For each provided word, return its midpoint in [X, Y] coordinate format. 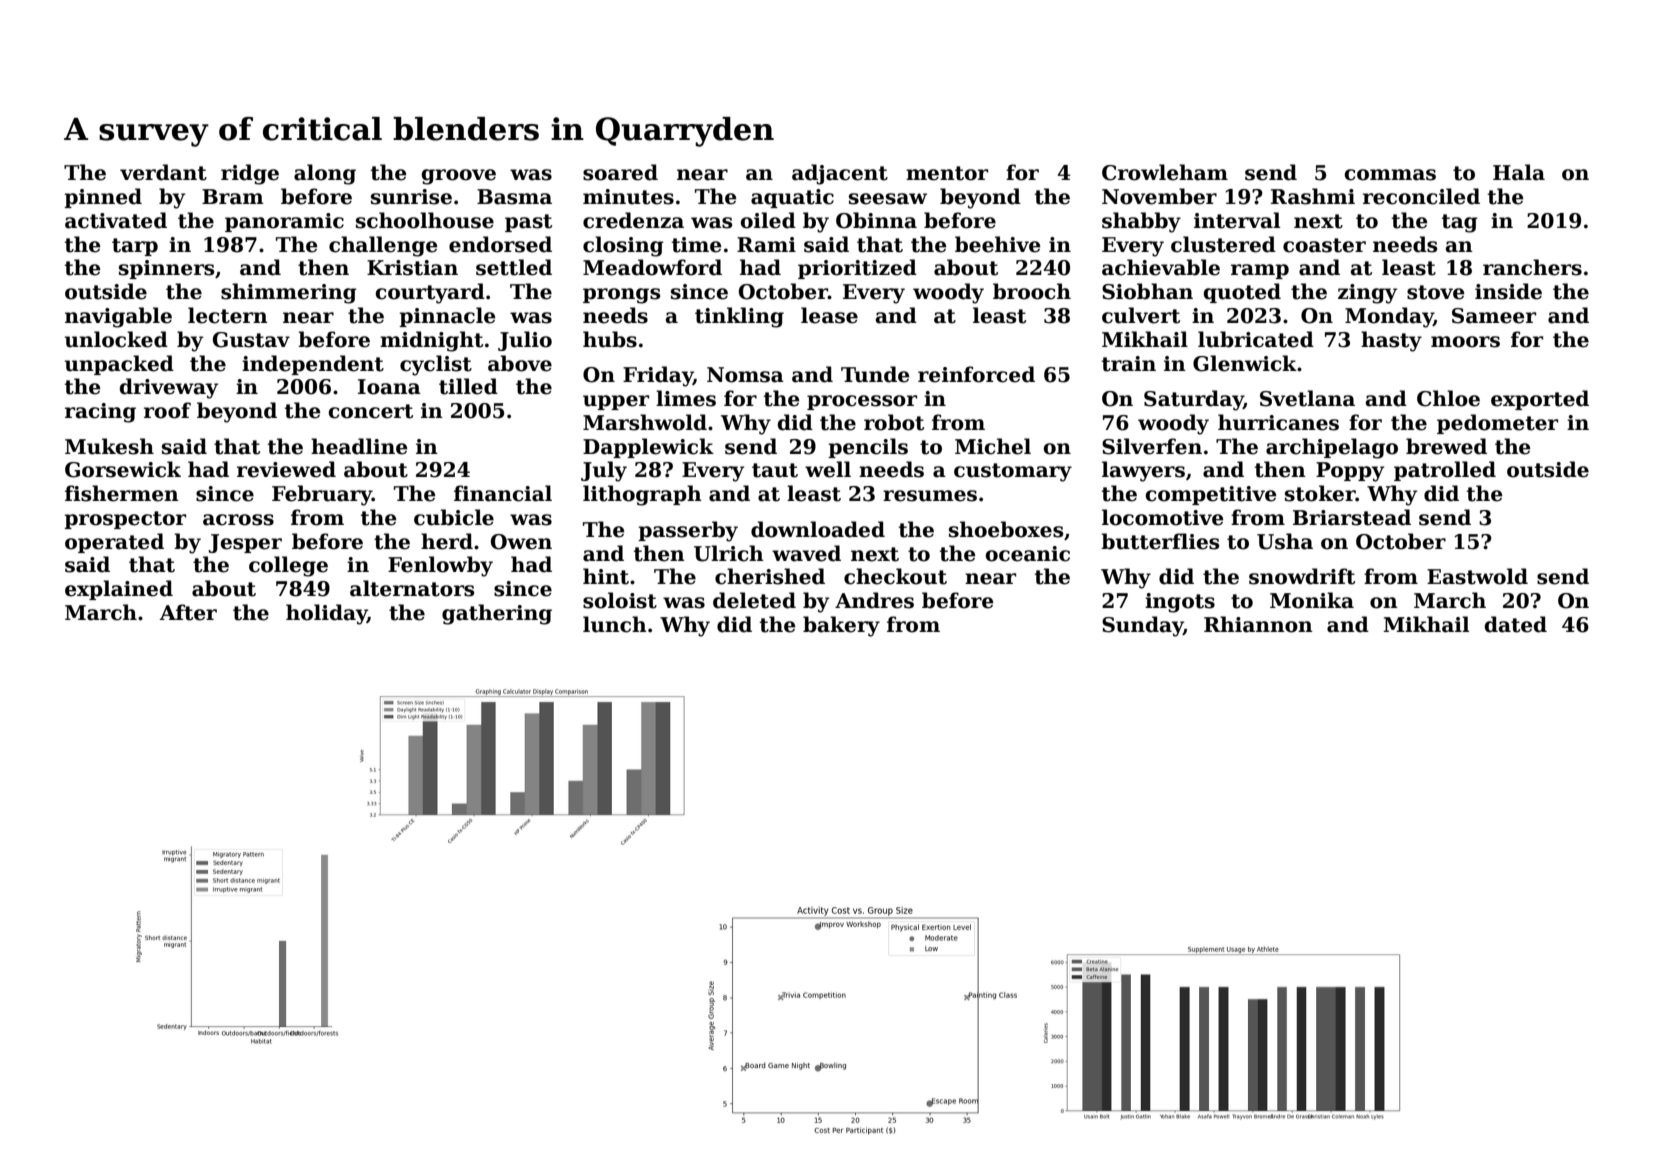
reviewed [286, 469]
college [288, 566]
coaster [1324, 245]
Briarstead [1352, 517]
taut [775, 470]
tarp [135, 247]
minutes [628, 197]
